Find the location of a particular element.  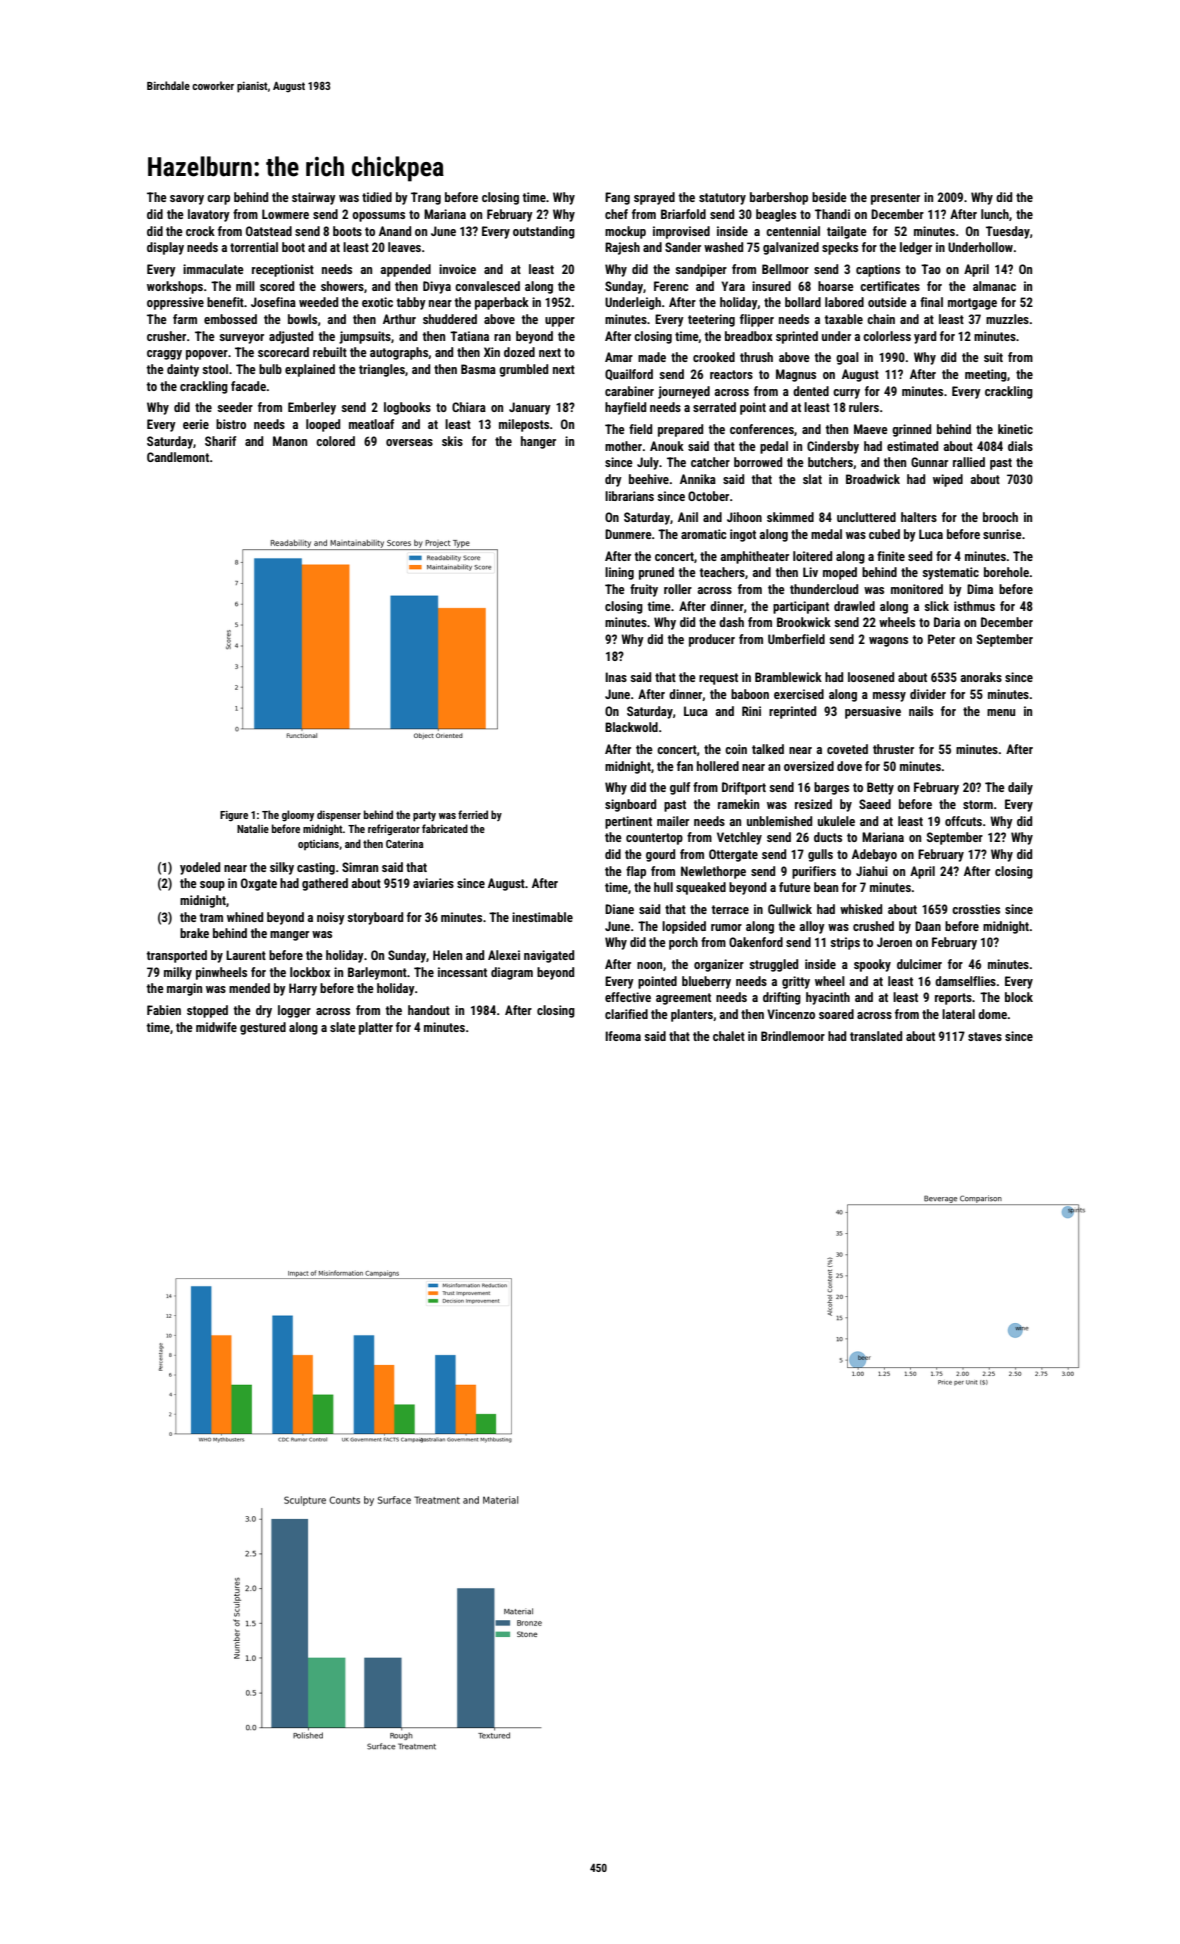

Candlemont is located at coordinates (178, 457).
